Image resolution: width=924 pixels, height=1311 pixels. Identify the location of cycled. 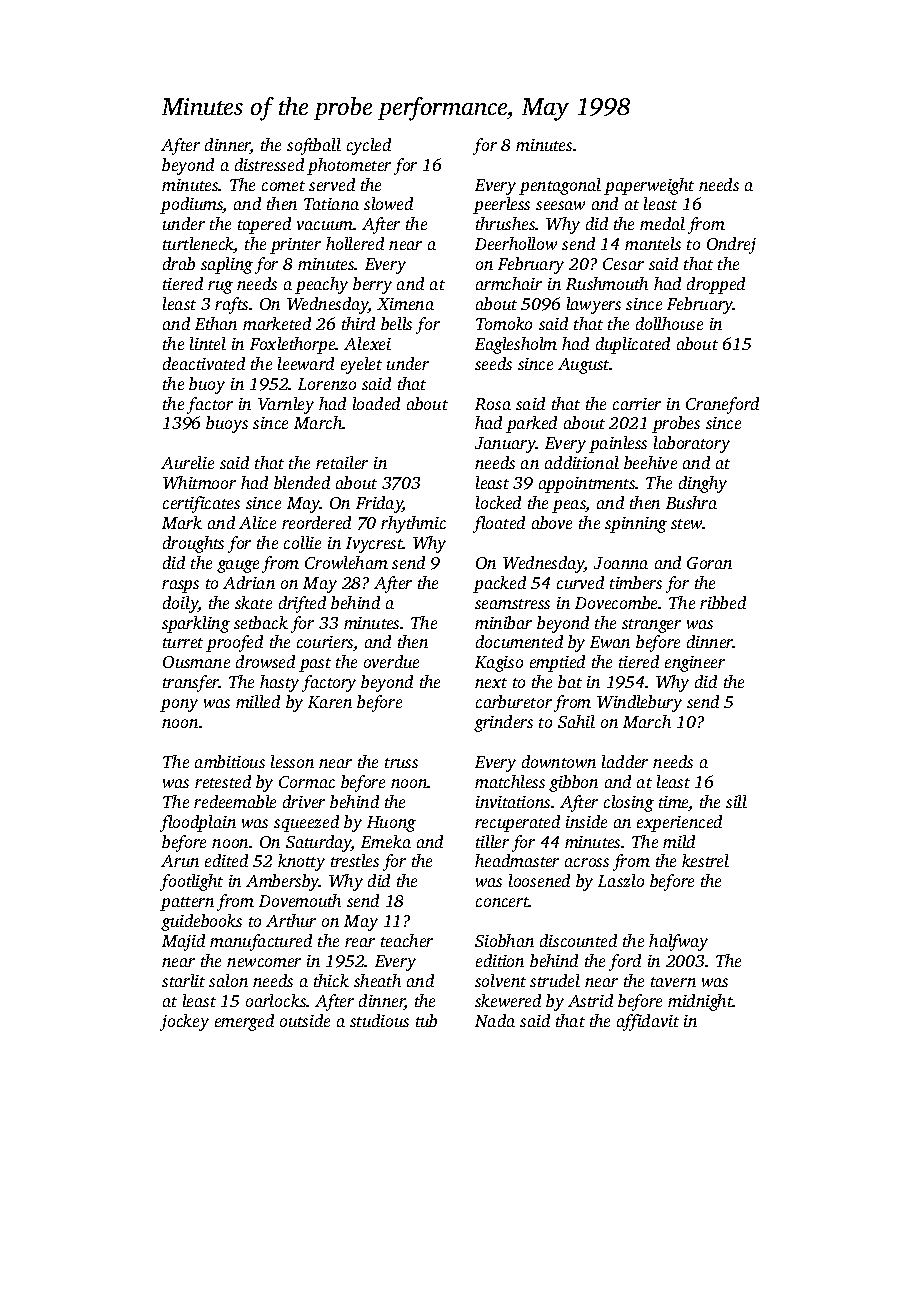
(369, 146).
